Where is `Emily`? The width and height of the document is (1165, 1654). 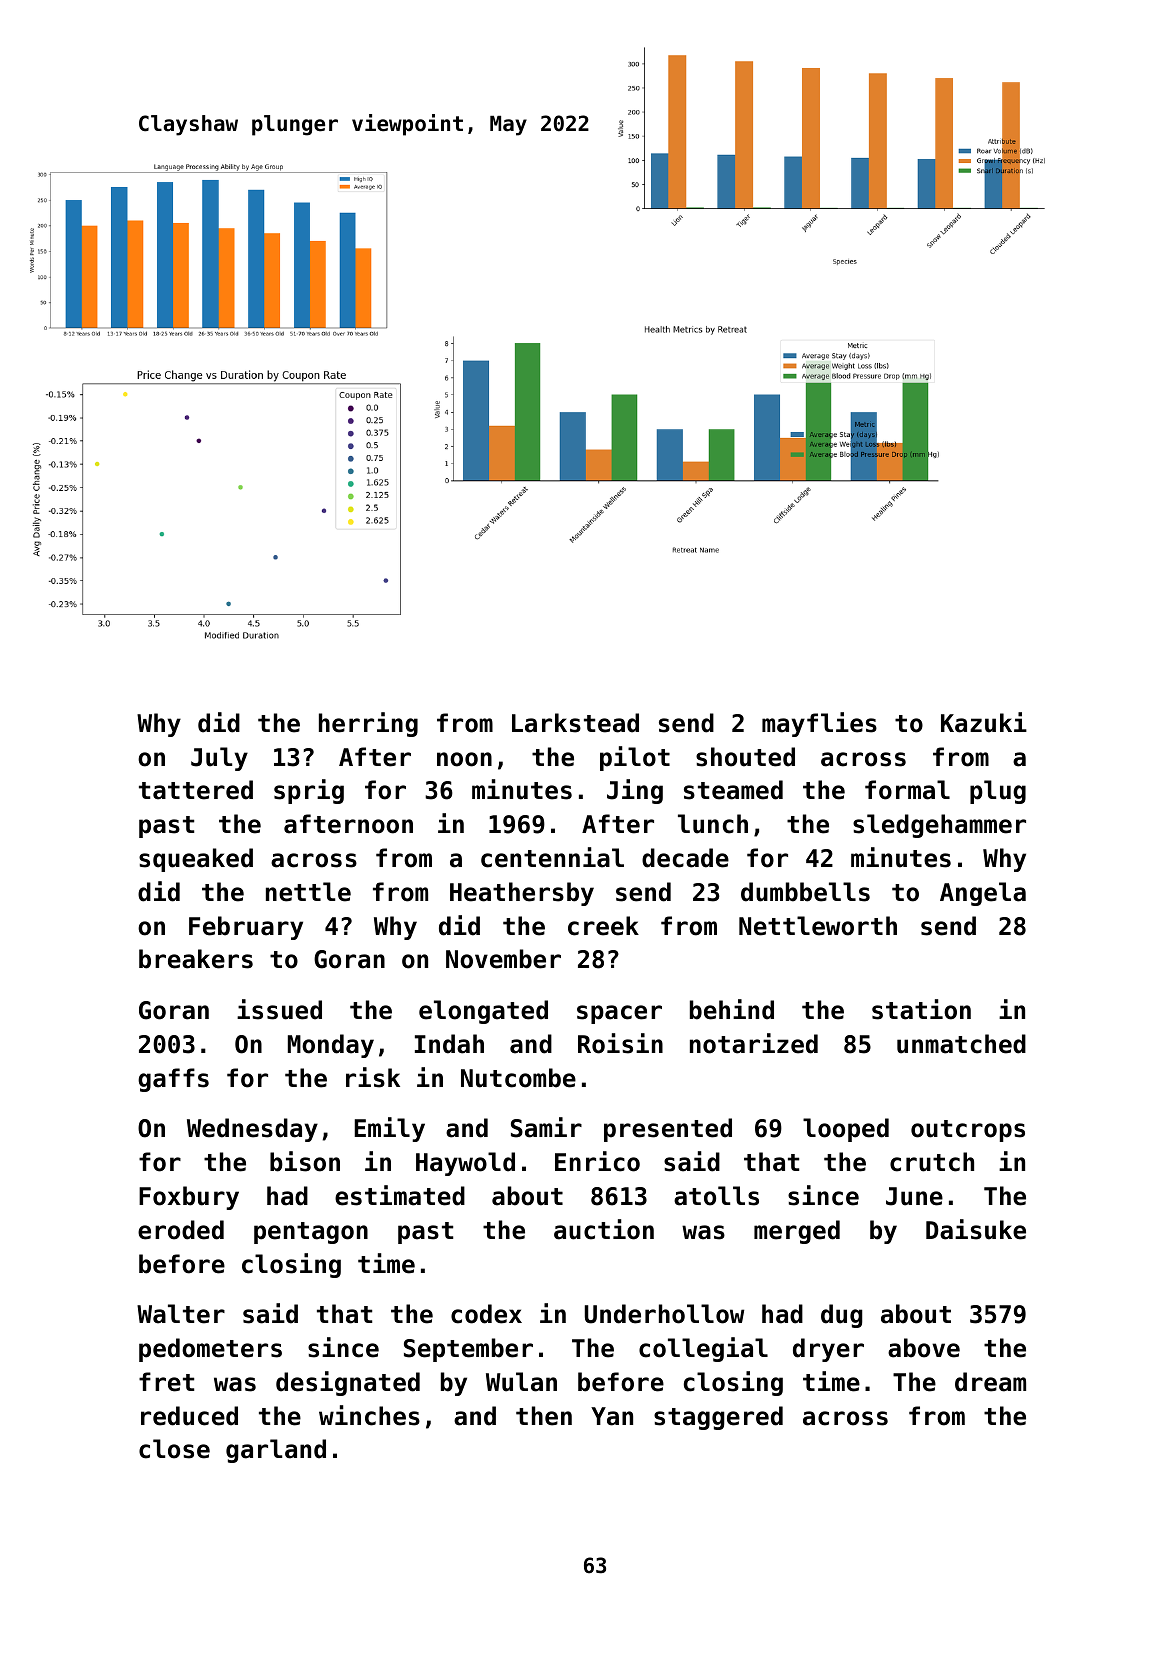
Emily is located at coordinates (389, 1129).
